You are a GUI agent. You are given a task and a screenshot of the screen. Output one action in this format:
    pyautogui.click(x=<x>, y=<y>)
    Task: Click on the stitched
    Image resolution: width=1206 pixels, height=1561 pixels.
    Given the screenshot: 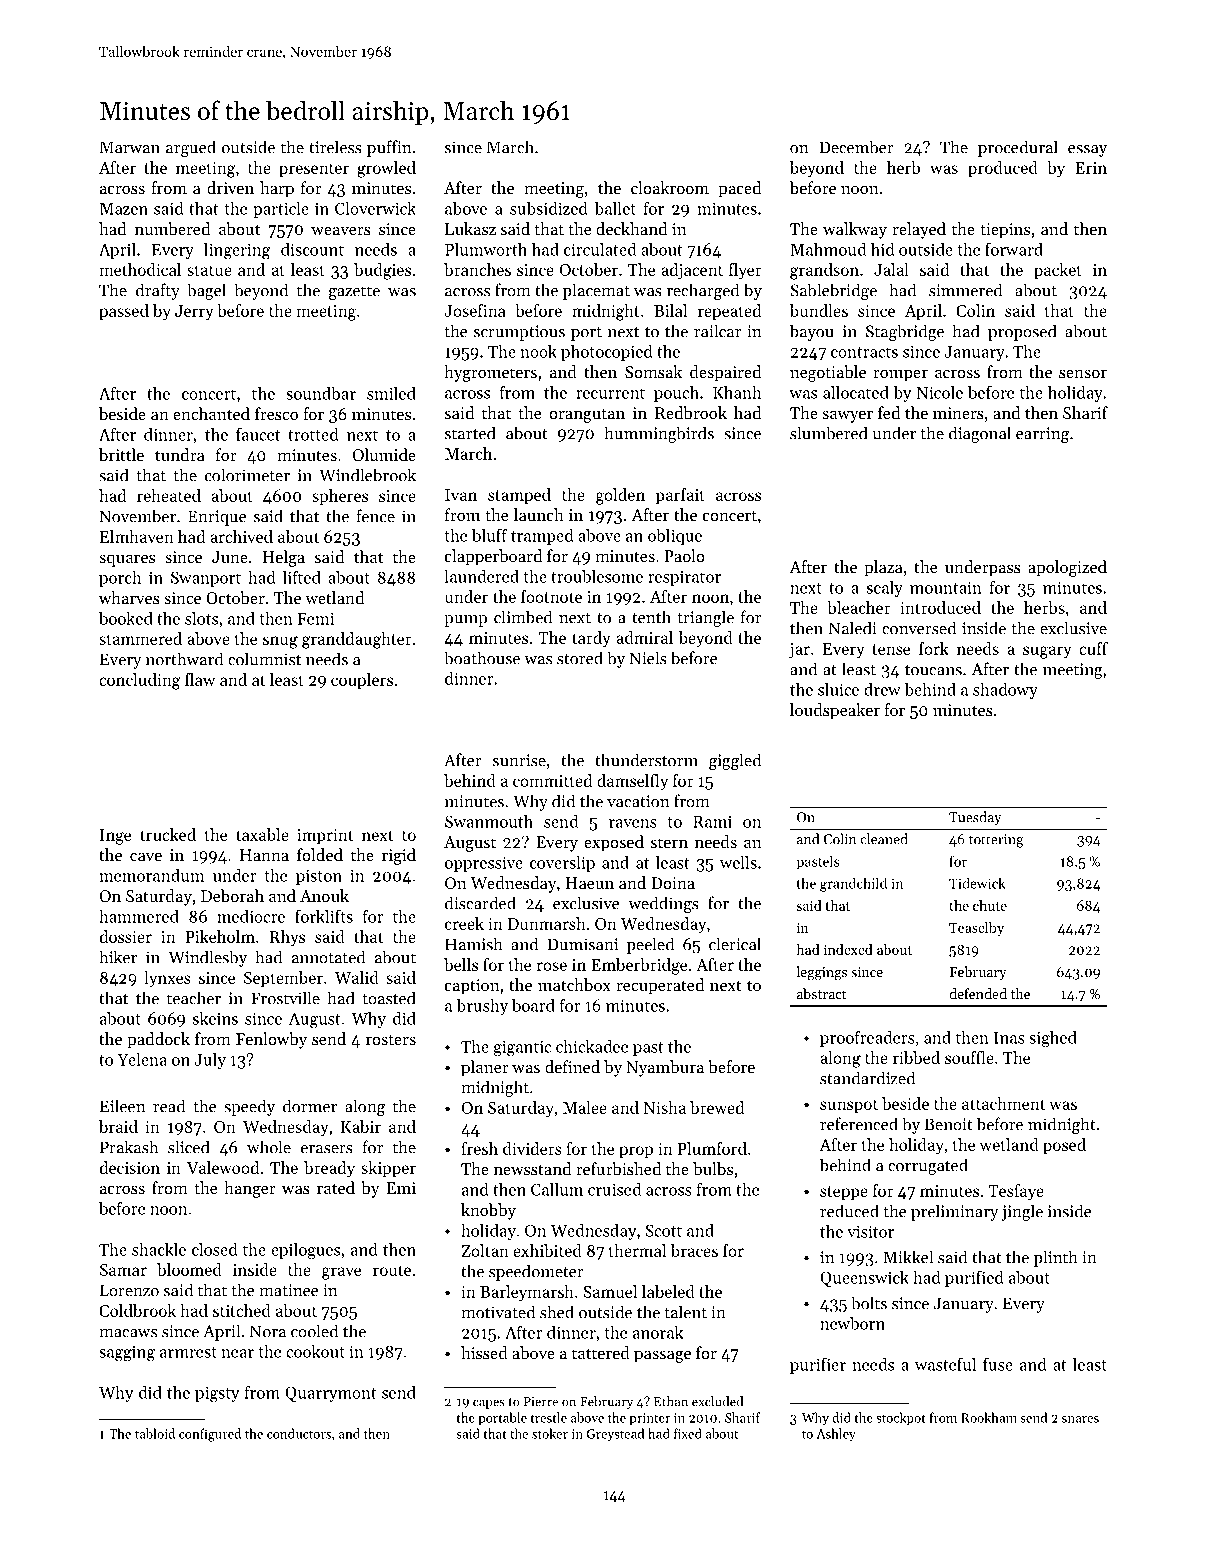 What is the action you would take?
    pyautogui.click(x=242, y=1310)
